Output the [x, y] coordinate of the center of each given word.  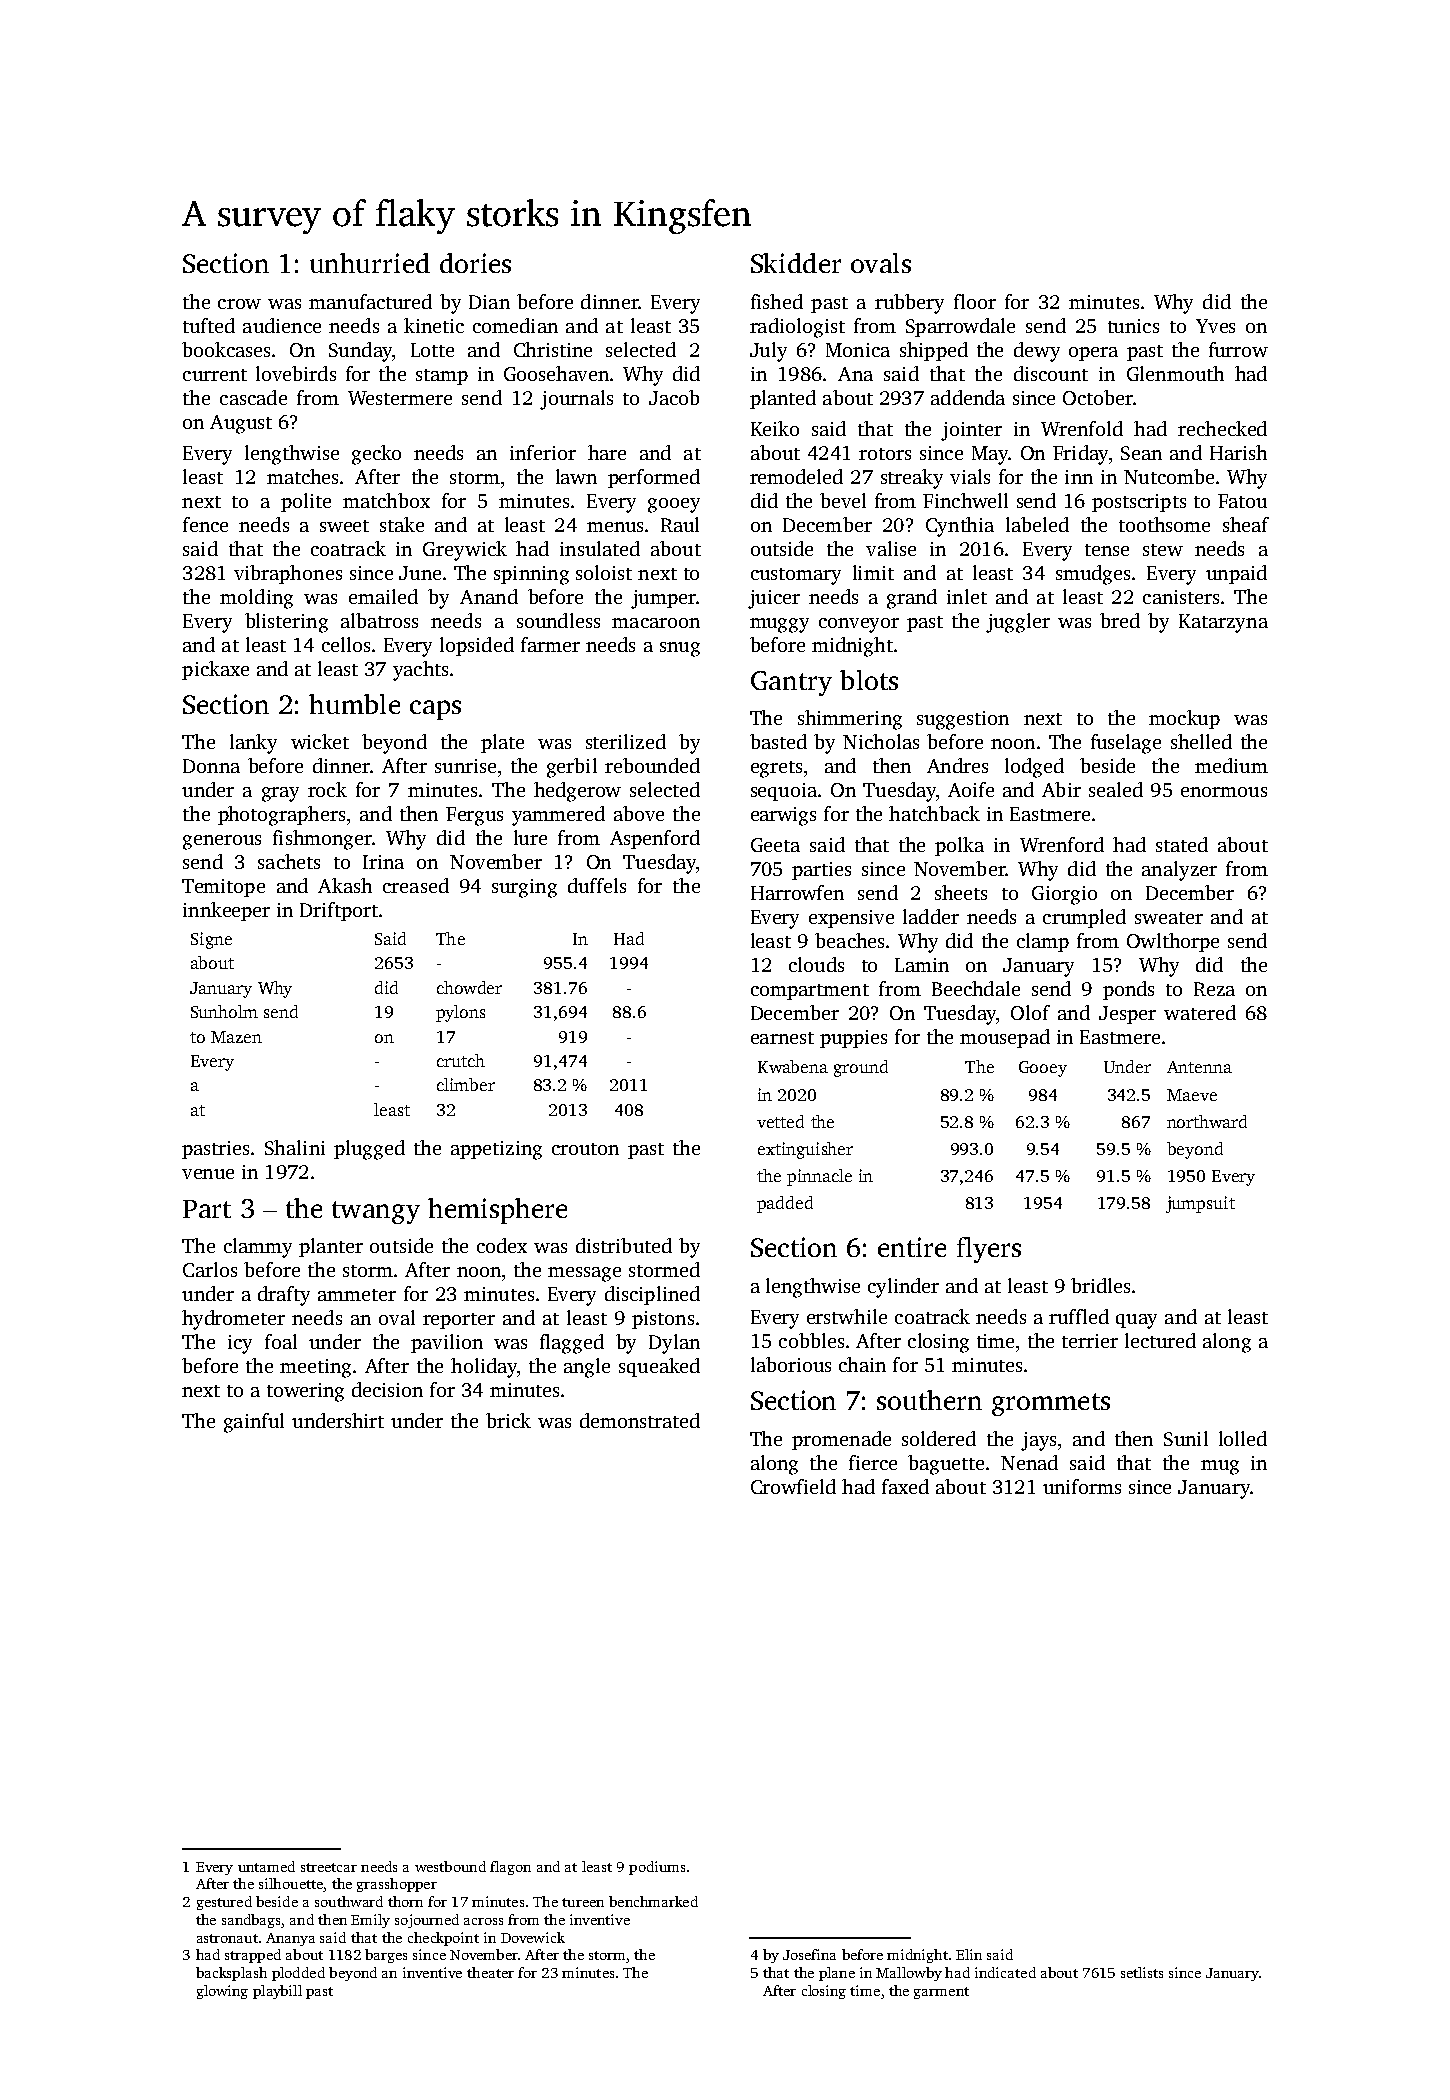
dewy [1037, 352]
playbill [277, 1992]
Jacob [674, 397]
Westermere [400, 398]
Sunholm [224, 1011]
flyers [989, 1250]
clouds [816, 964]
